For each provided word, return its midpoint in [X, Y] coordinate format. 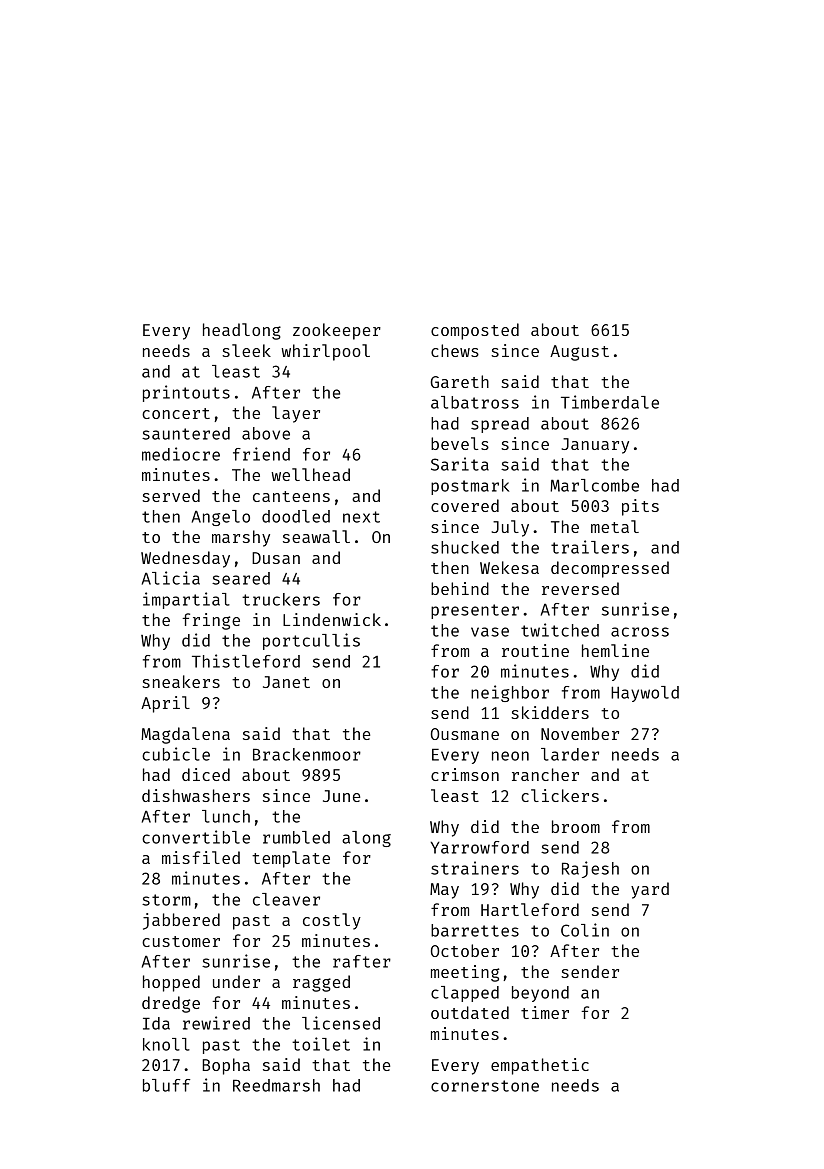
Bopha [226, 1066]
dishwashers [196, 795]
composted [475, 331]
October [465, 950]
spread [500, 425]
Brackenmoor [307, 754]
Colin [585, 930]
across [640, 632]
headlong [242, 331]
